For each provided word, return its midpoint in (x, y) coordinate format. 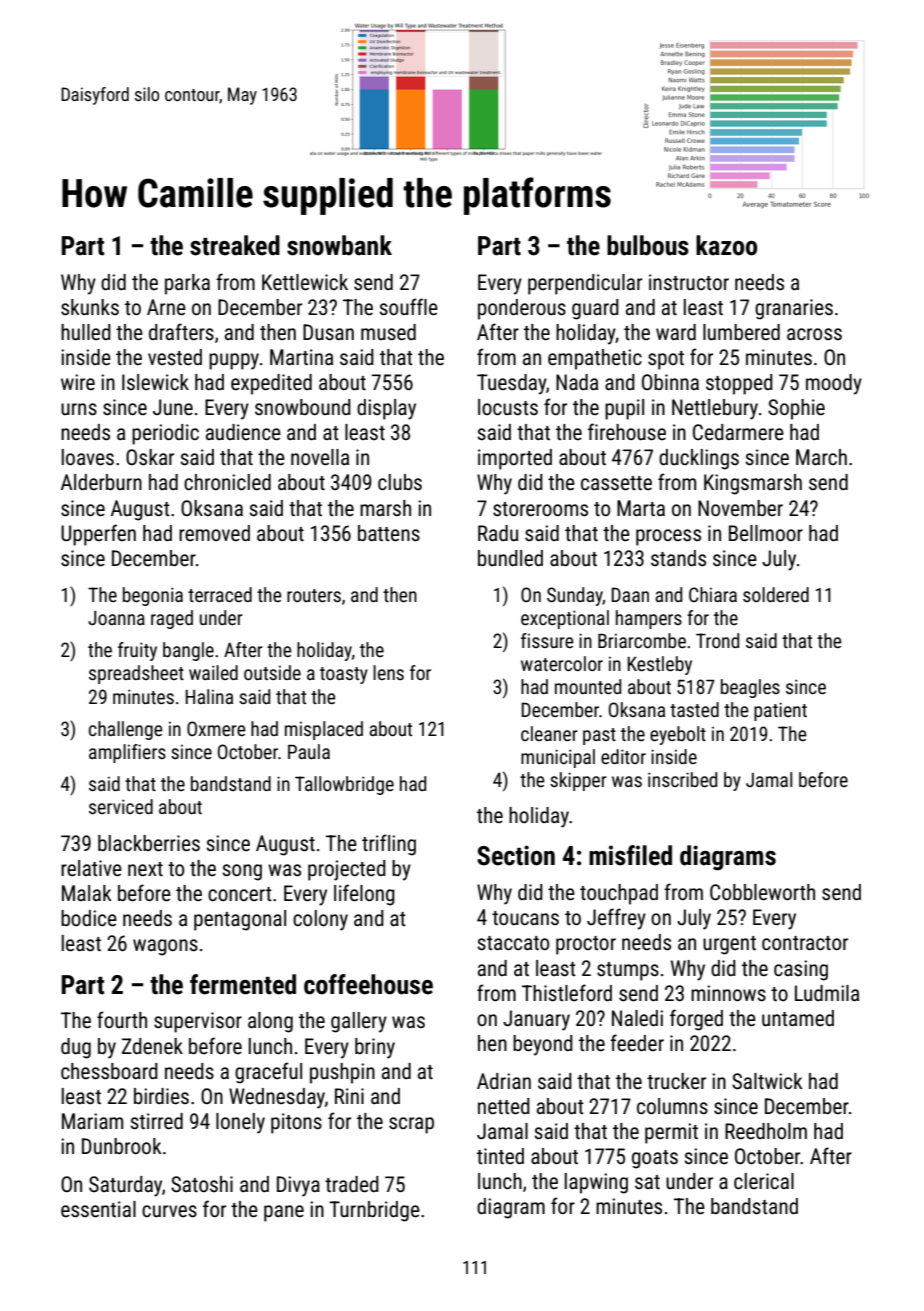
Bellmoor (766, 533)
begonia (153, 596)
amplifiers (127, 753)
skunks (90, 307)
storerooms (540, 509)
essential (98, 1209)
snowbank (339, 245)
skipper (578, 781)
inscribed (682, 779)
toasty (344, 675)
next (145, 869)
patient (780, 711)
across (814, 334)
